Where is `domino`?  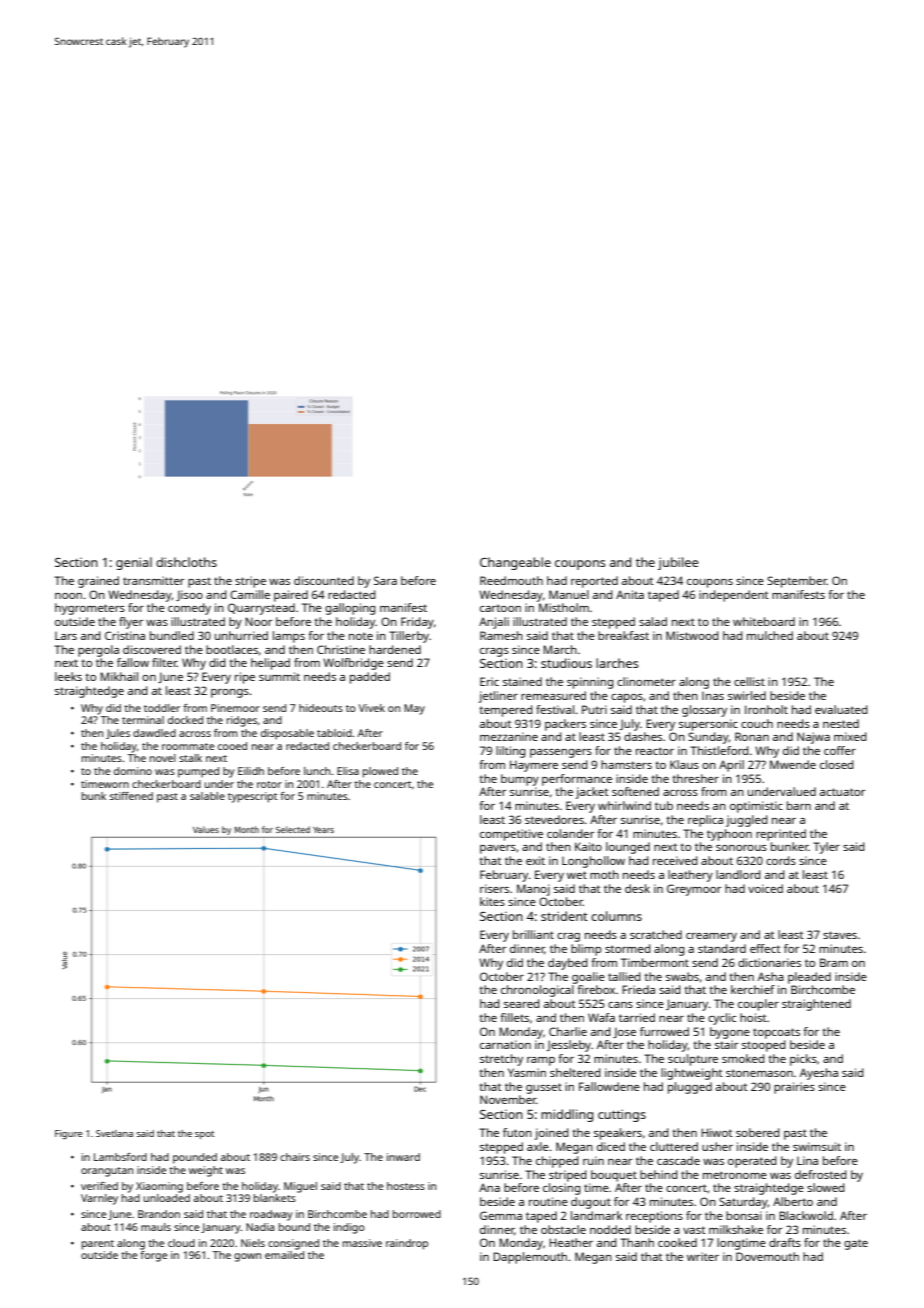 domino is located at coordinates (133, 771).
